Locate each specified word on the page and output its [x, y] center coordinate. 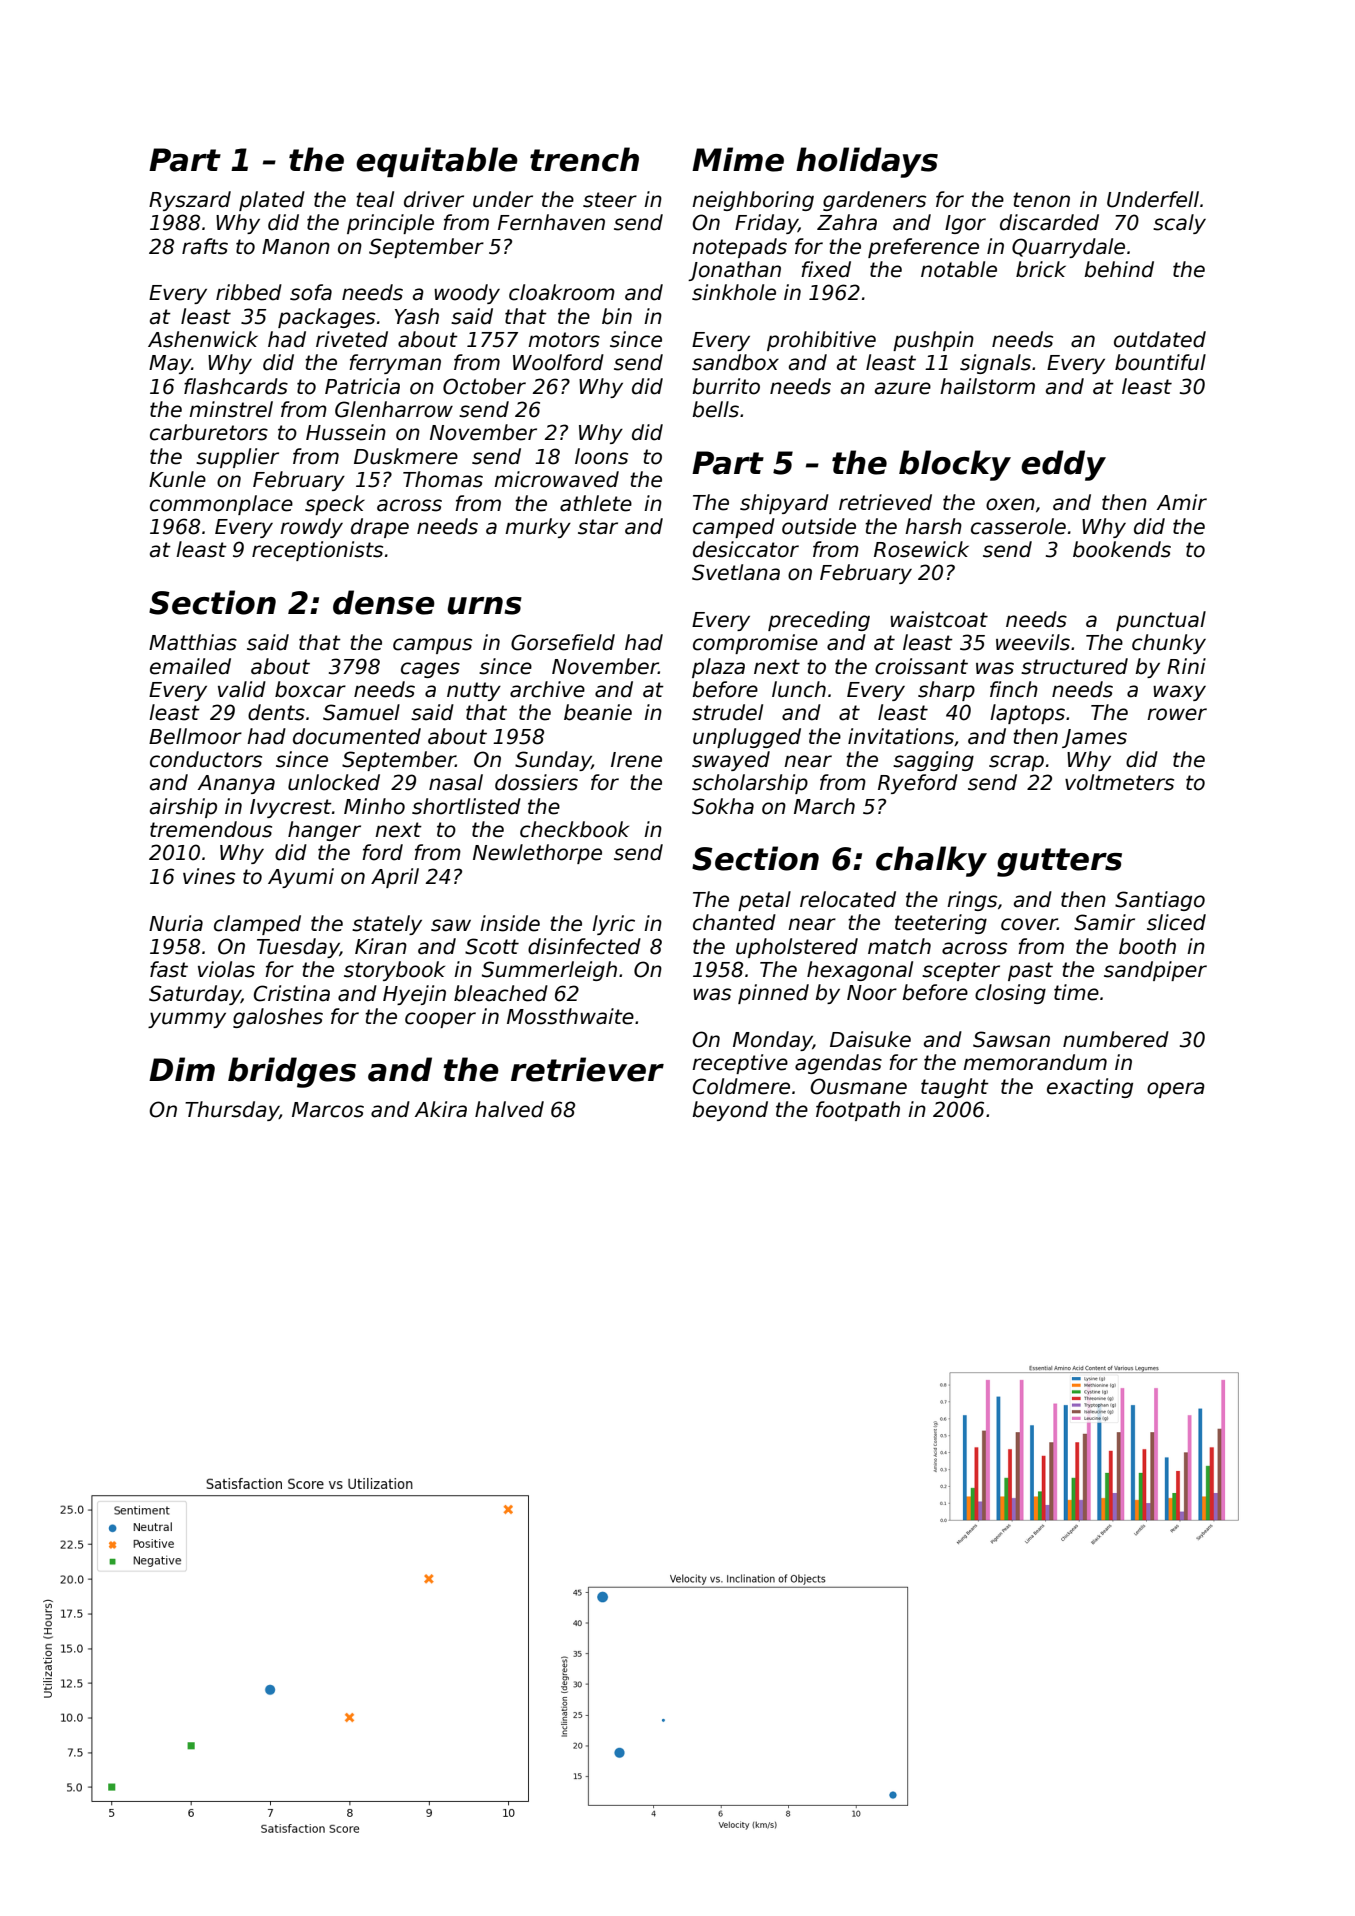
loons [601, 456]
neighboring [753, 201]
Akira [440, 1109]
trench [584, 159]
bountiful [1160, 362]
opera [1176, 1090]
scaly [1179, 224]
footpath [858, 1111]
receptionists [317, 551]
